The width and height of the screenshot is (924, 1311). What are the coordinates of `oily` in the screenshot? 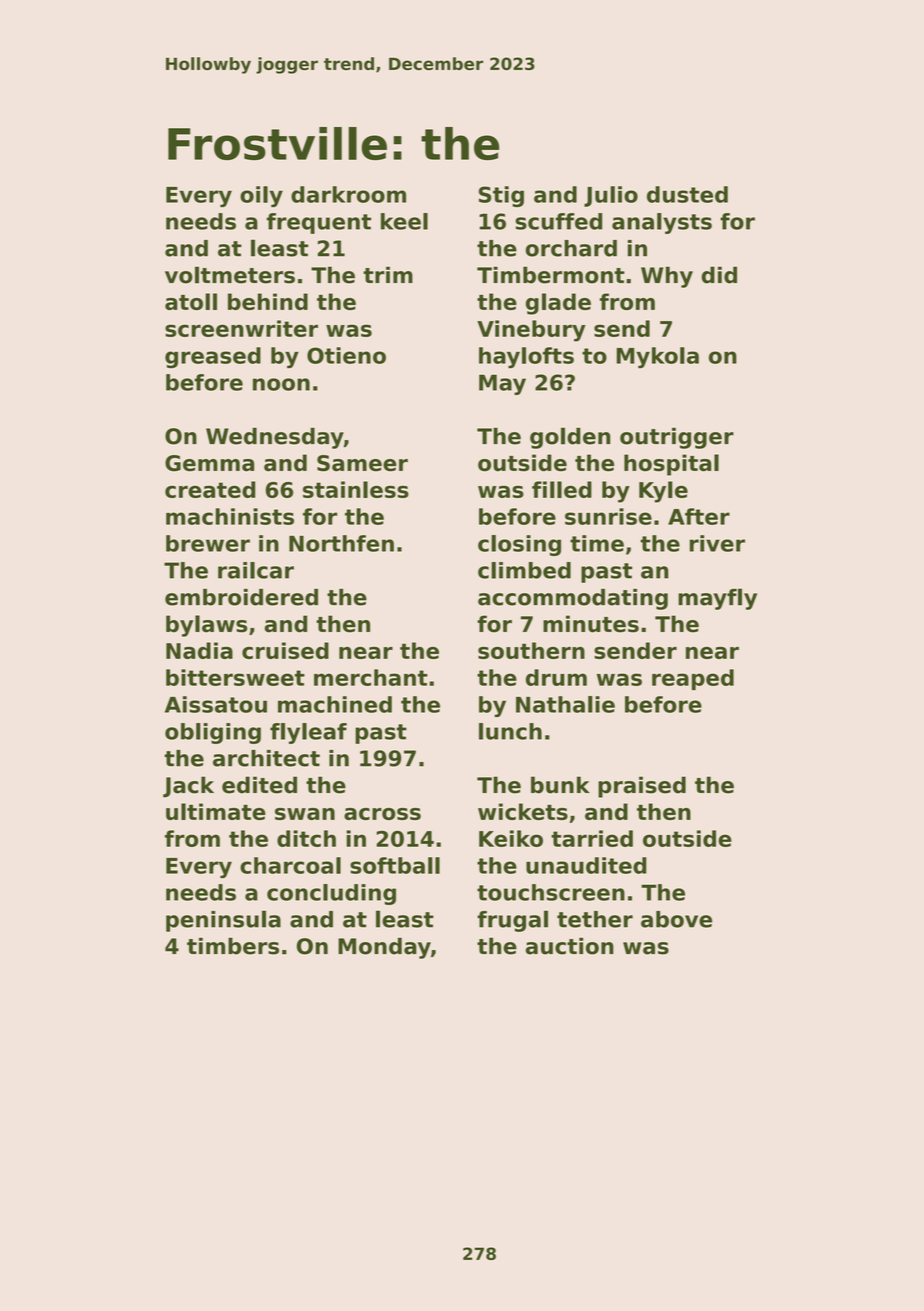 It's located at (261, 196).
